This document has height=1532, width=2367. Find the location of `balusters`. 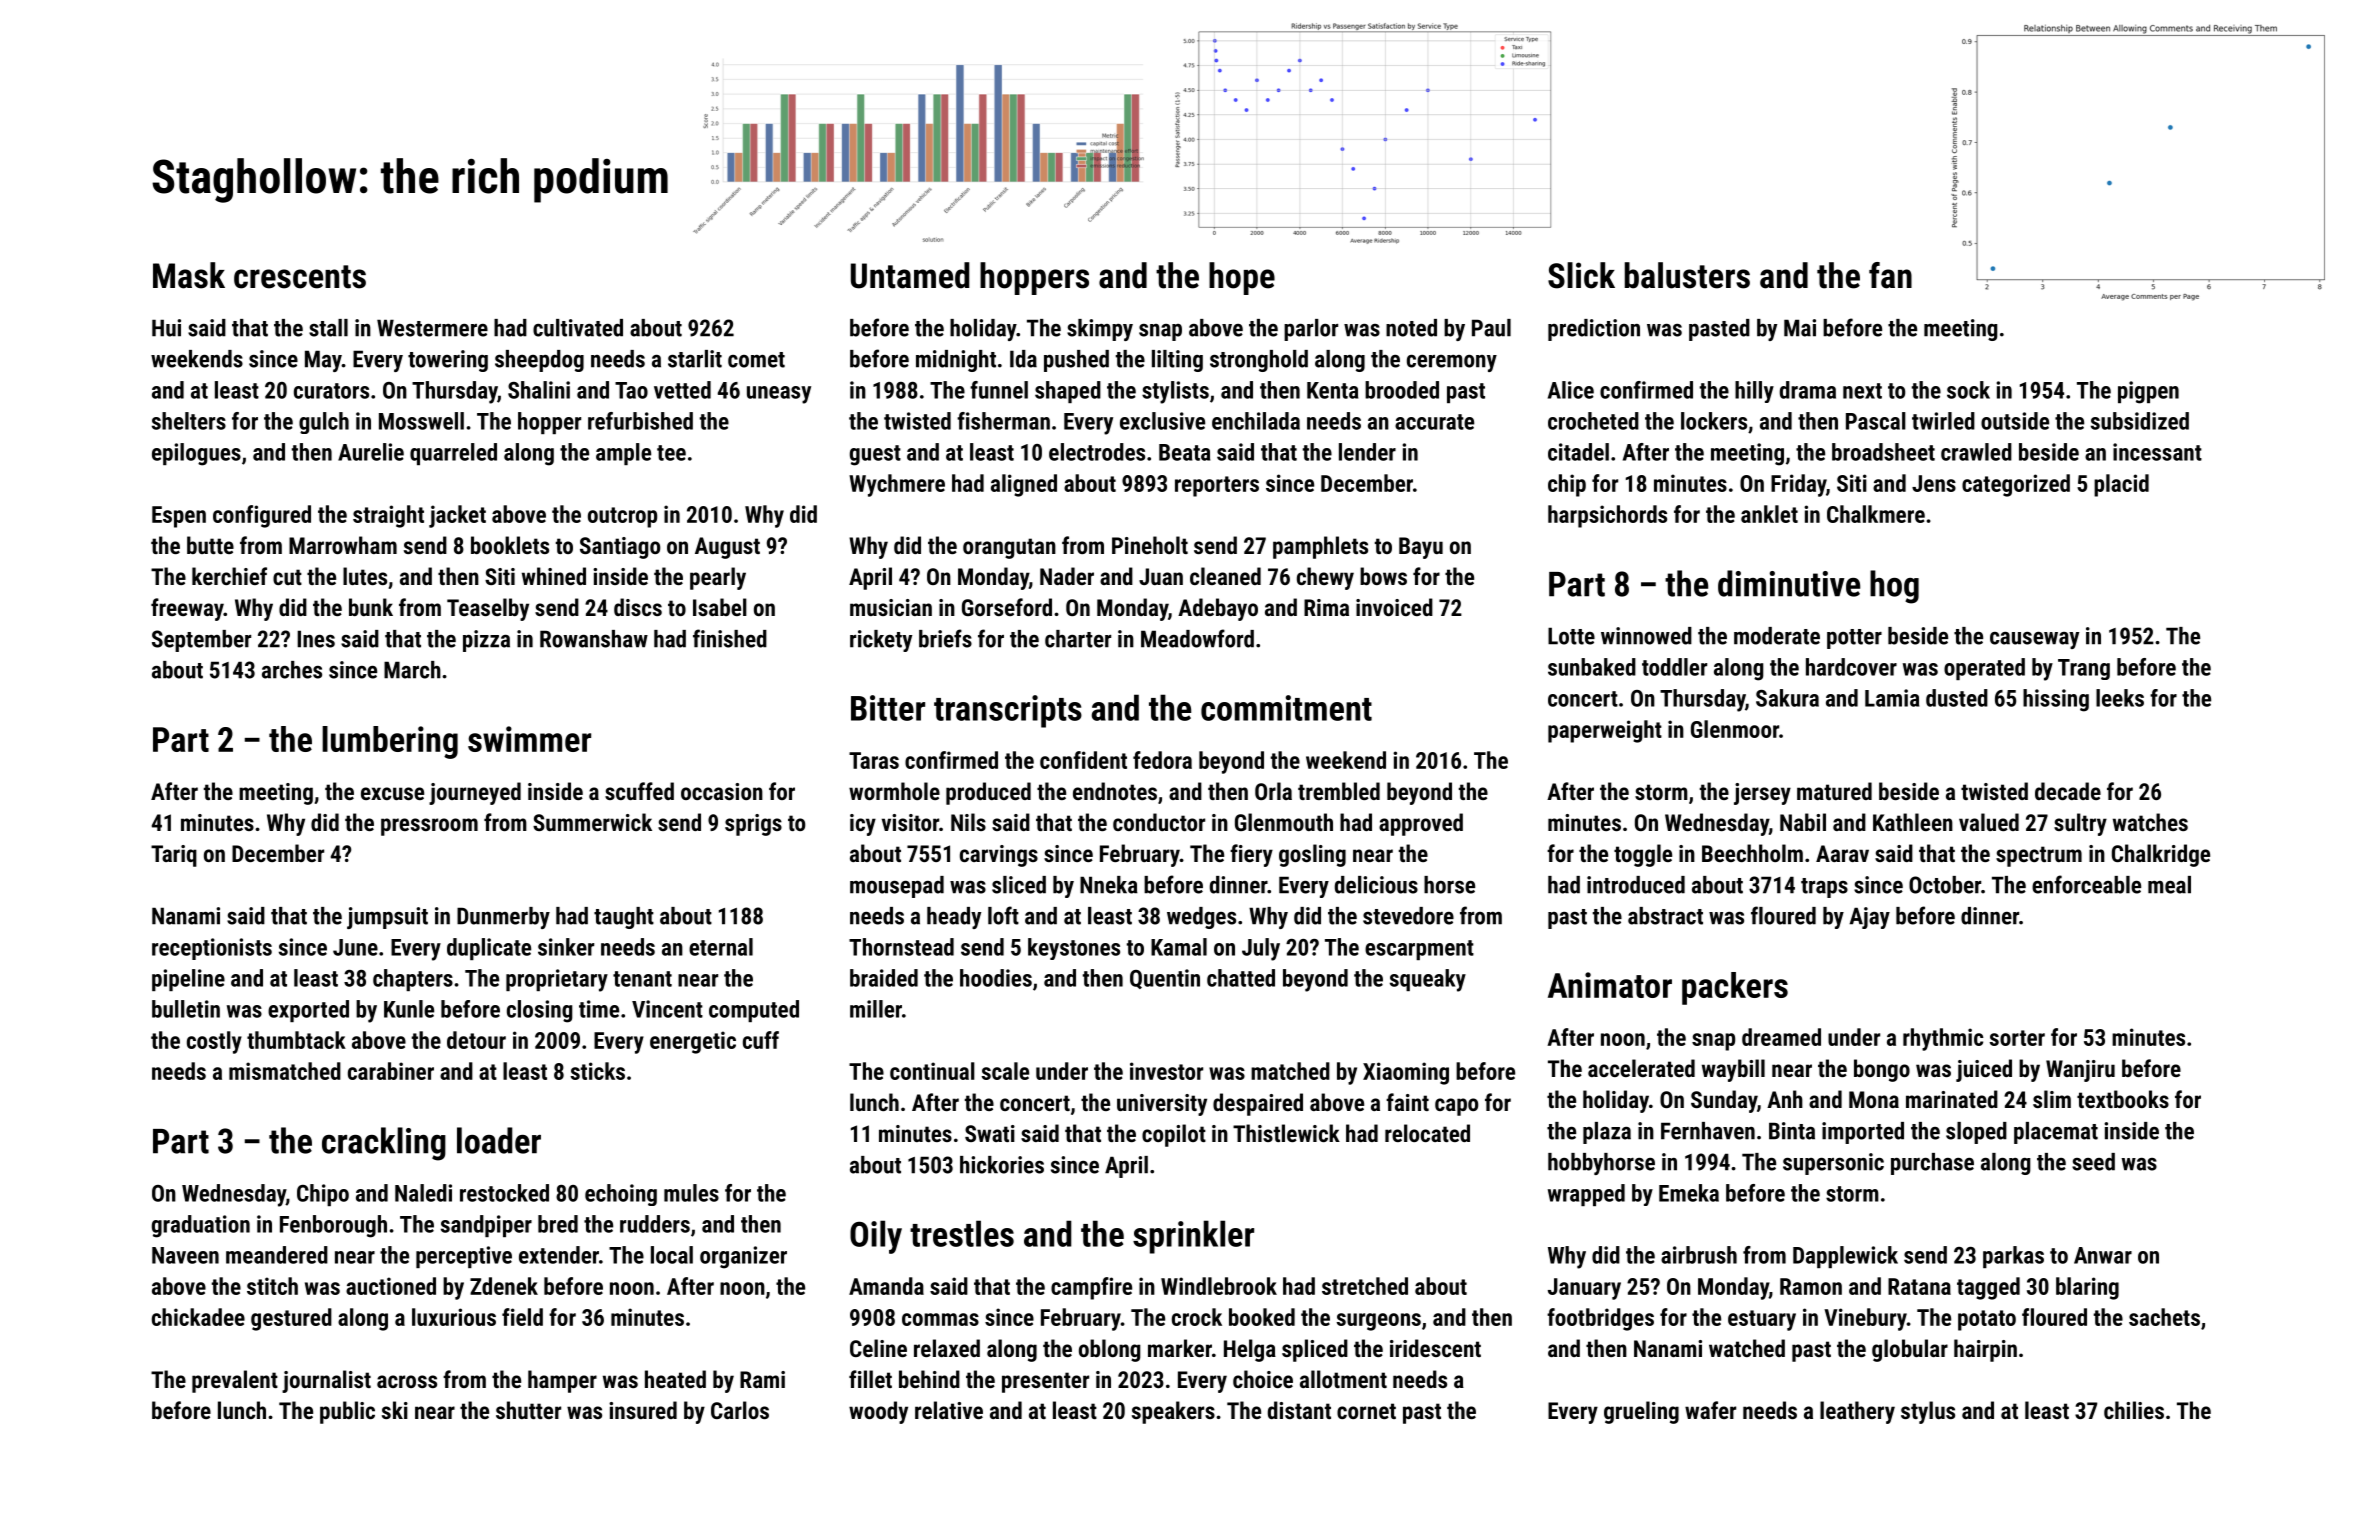

balusters is located at coordinates (1687, 275).
